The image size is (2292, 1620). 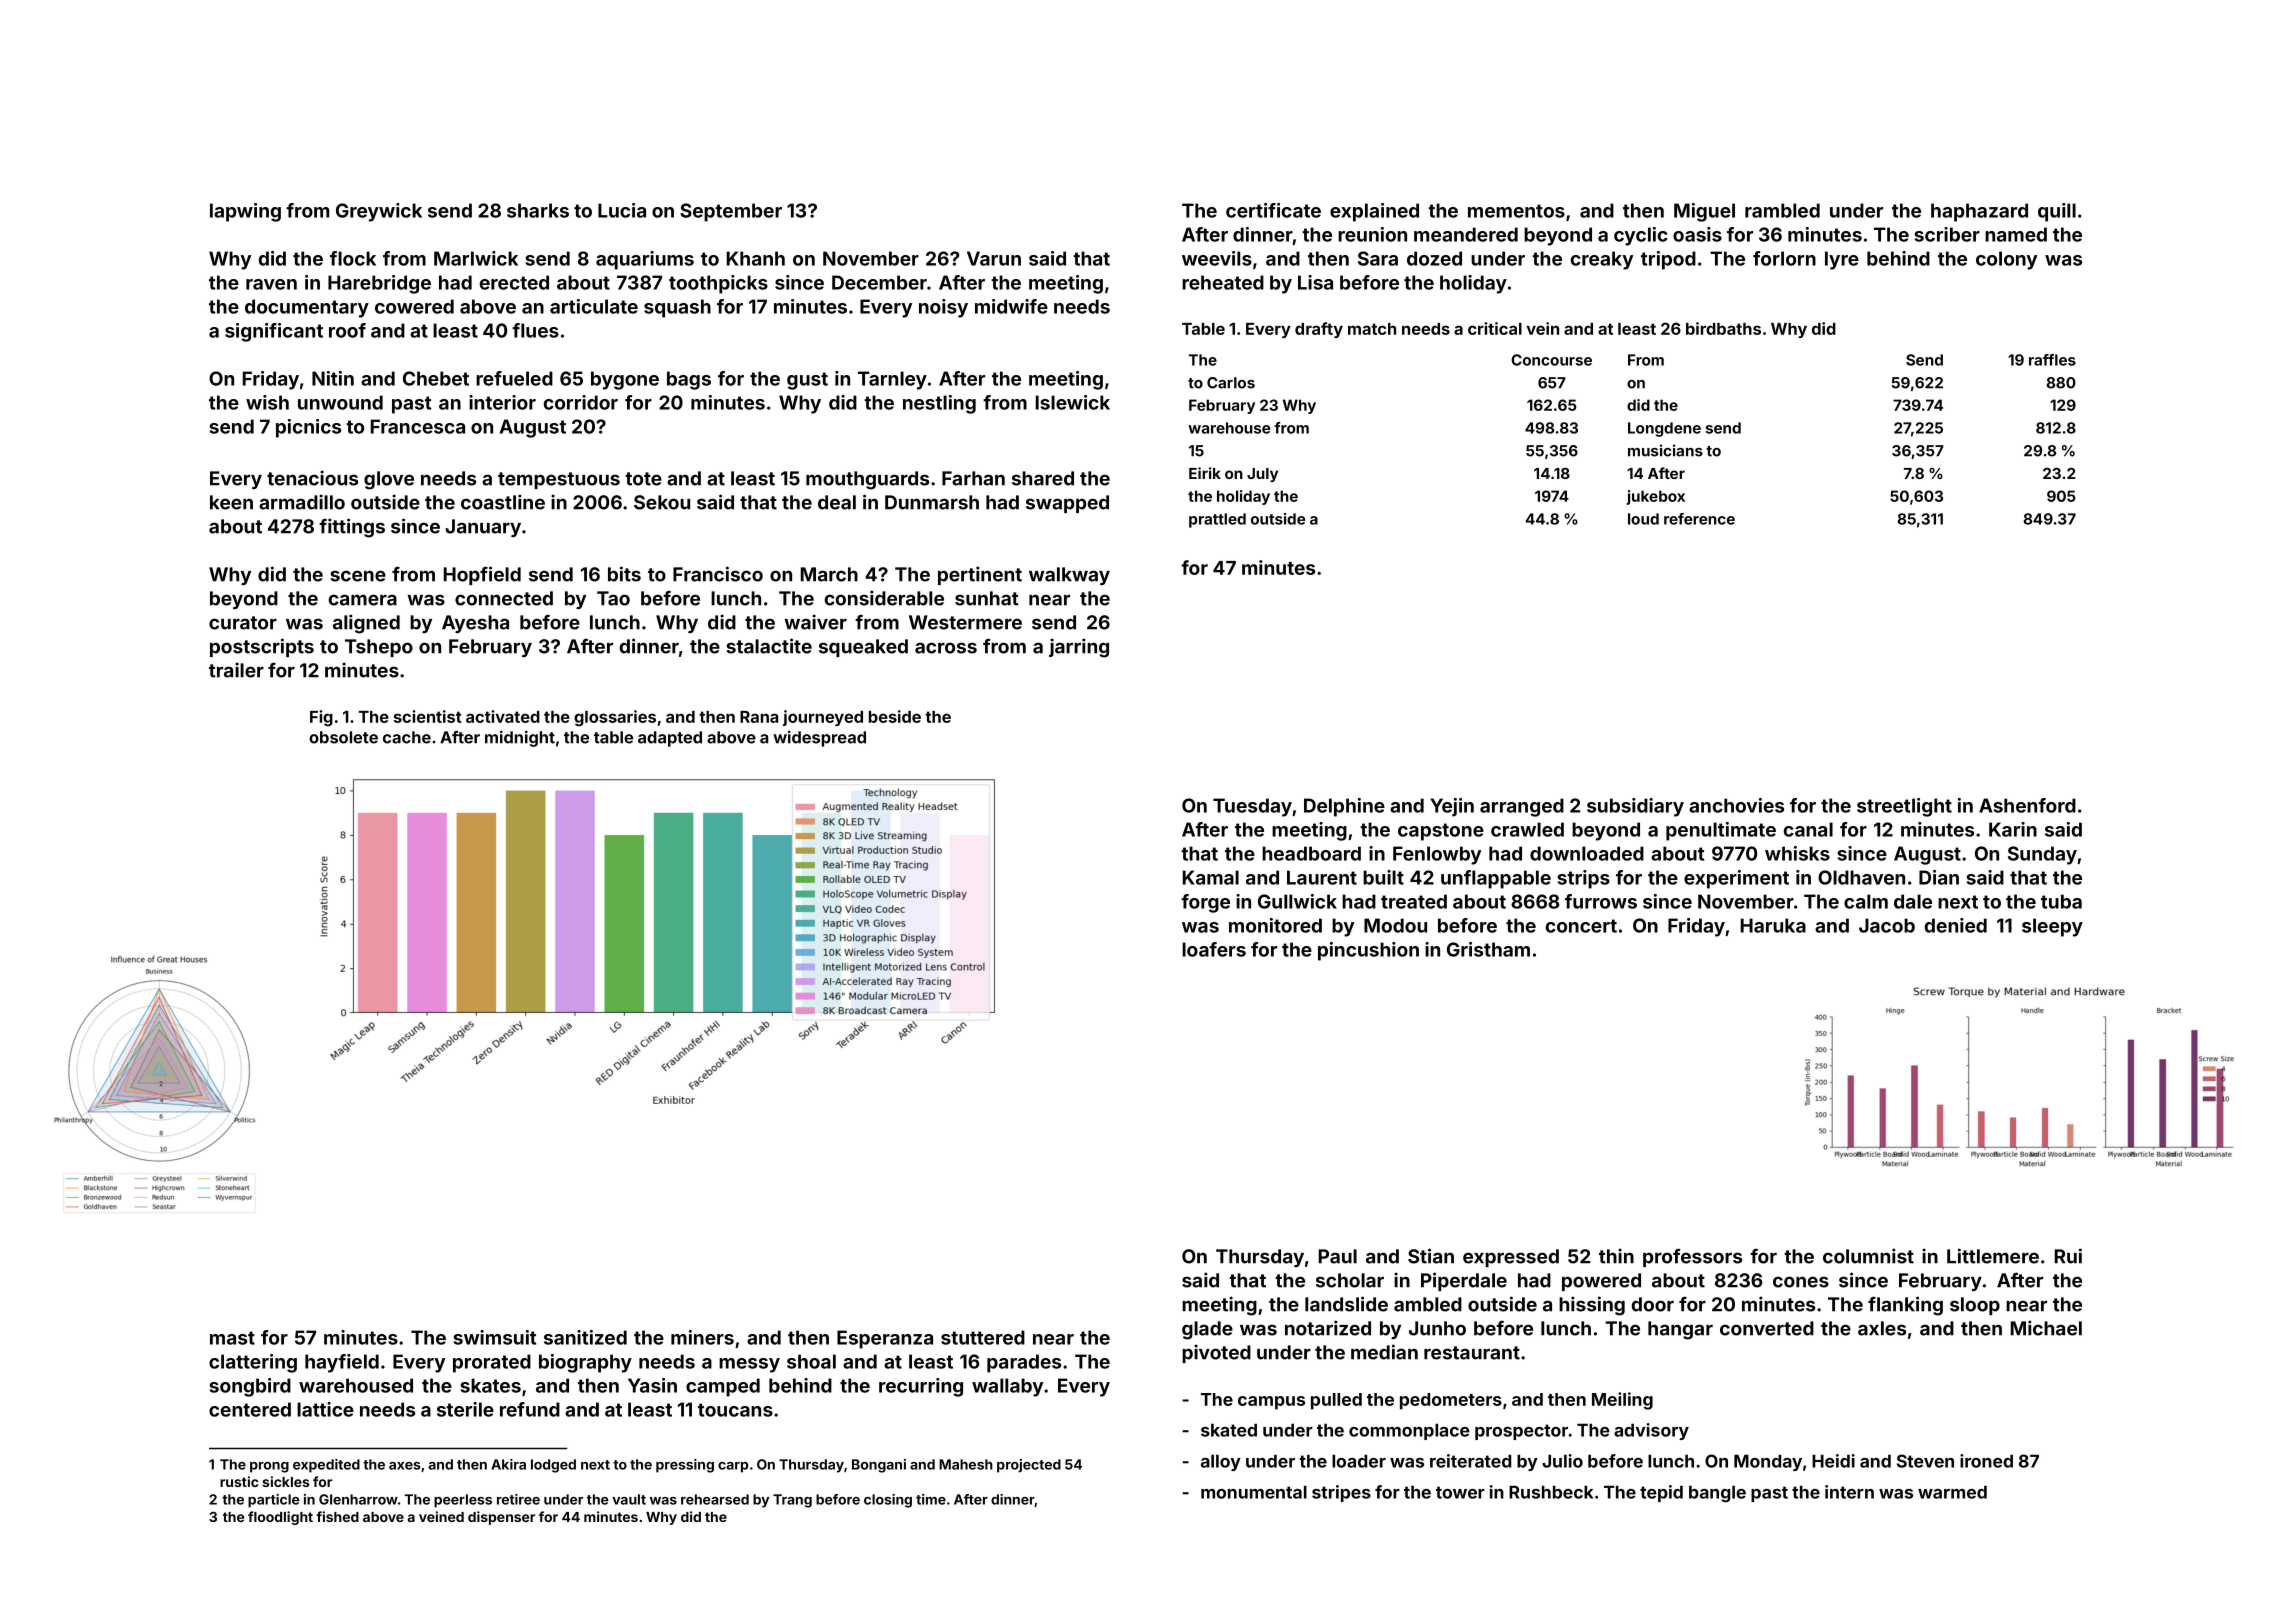 I want to click on adapted, so click(x=670, y=739).
